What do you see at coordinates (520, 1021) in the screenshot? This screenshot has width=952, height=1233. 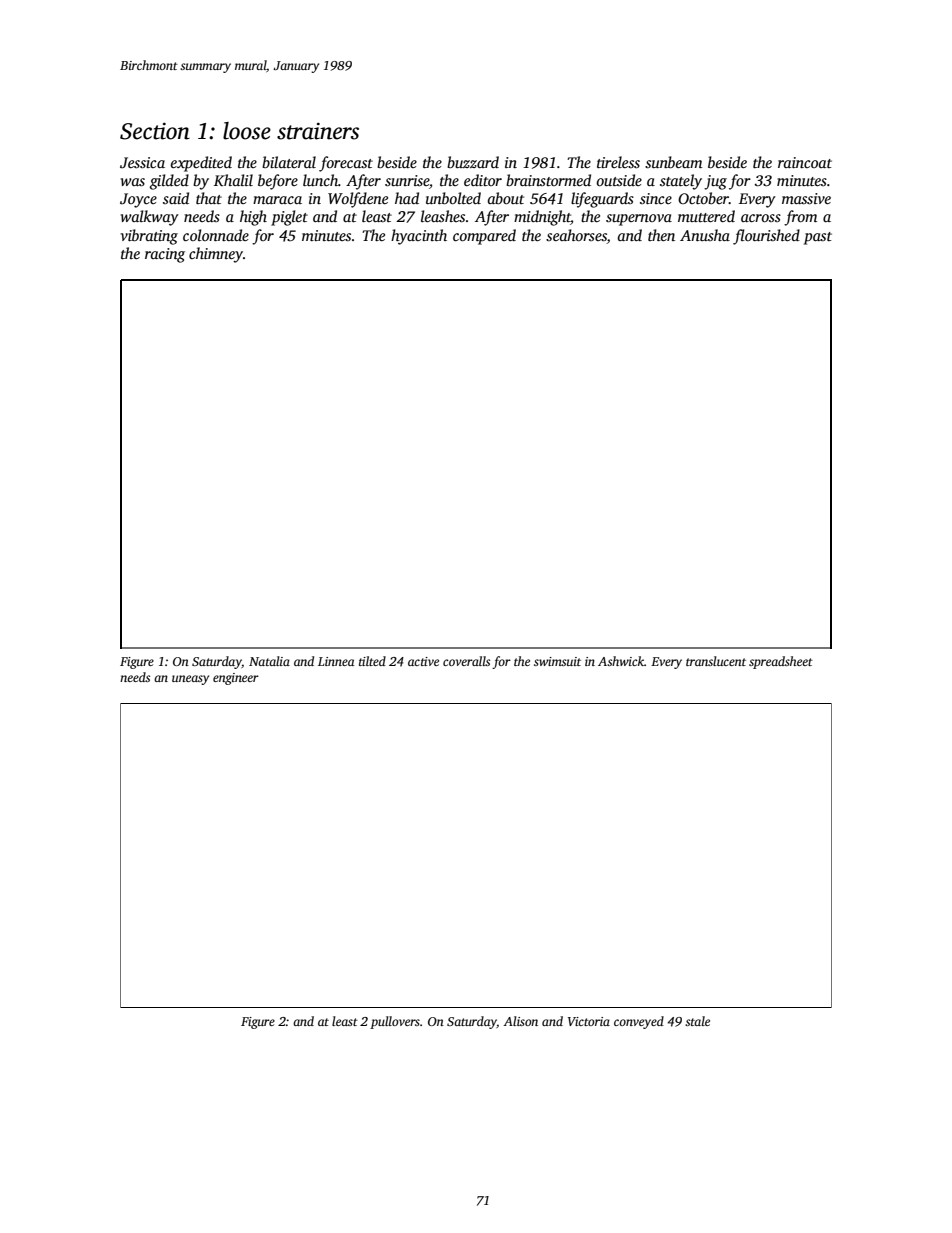 I see `Alison` at bounding box center [520, 1021].
